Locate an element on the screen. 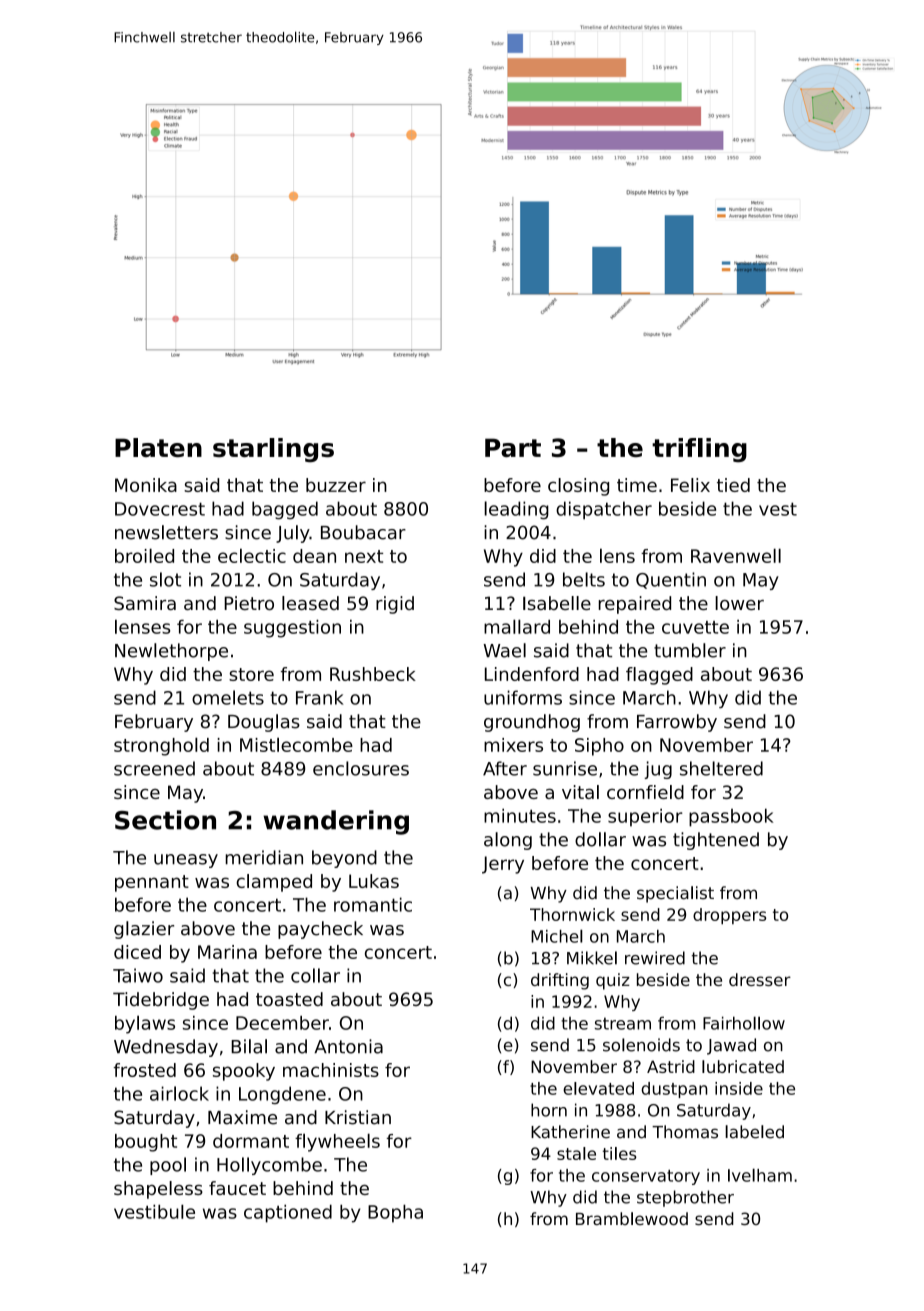 This screenshot has height=1311, width=924. Platen is located at coordinates (158, 447).
